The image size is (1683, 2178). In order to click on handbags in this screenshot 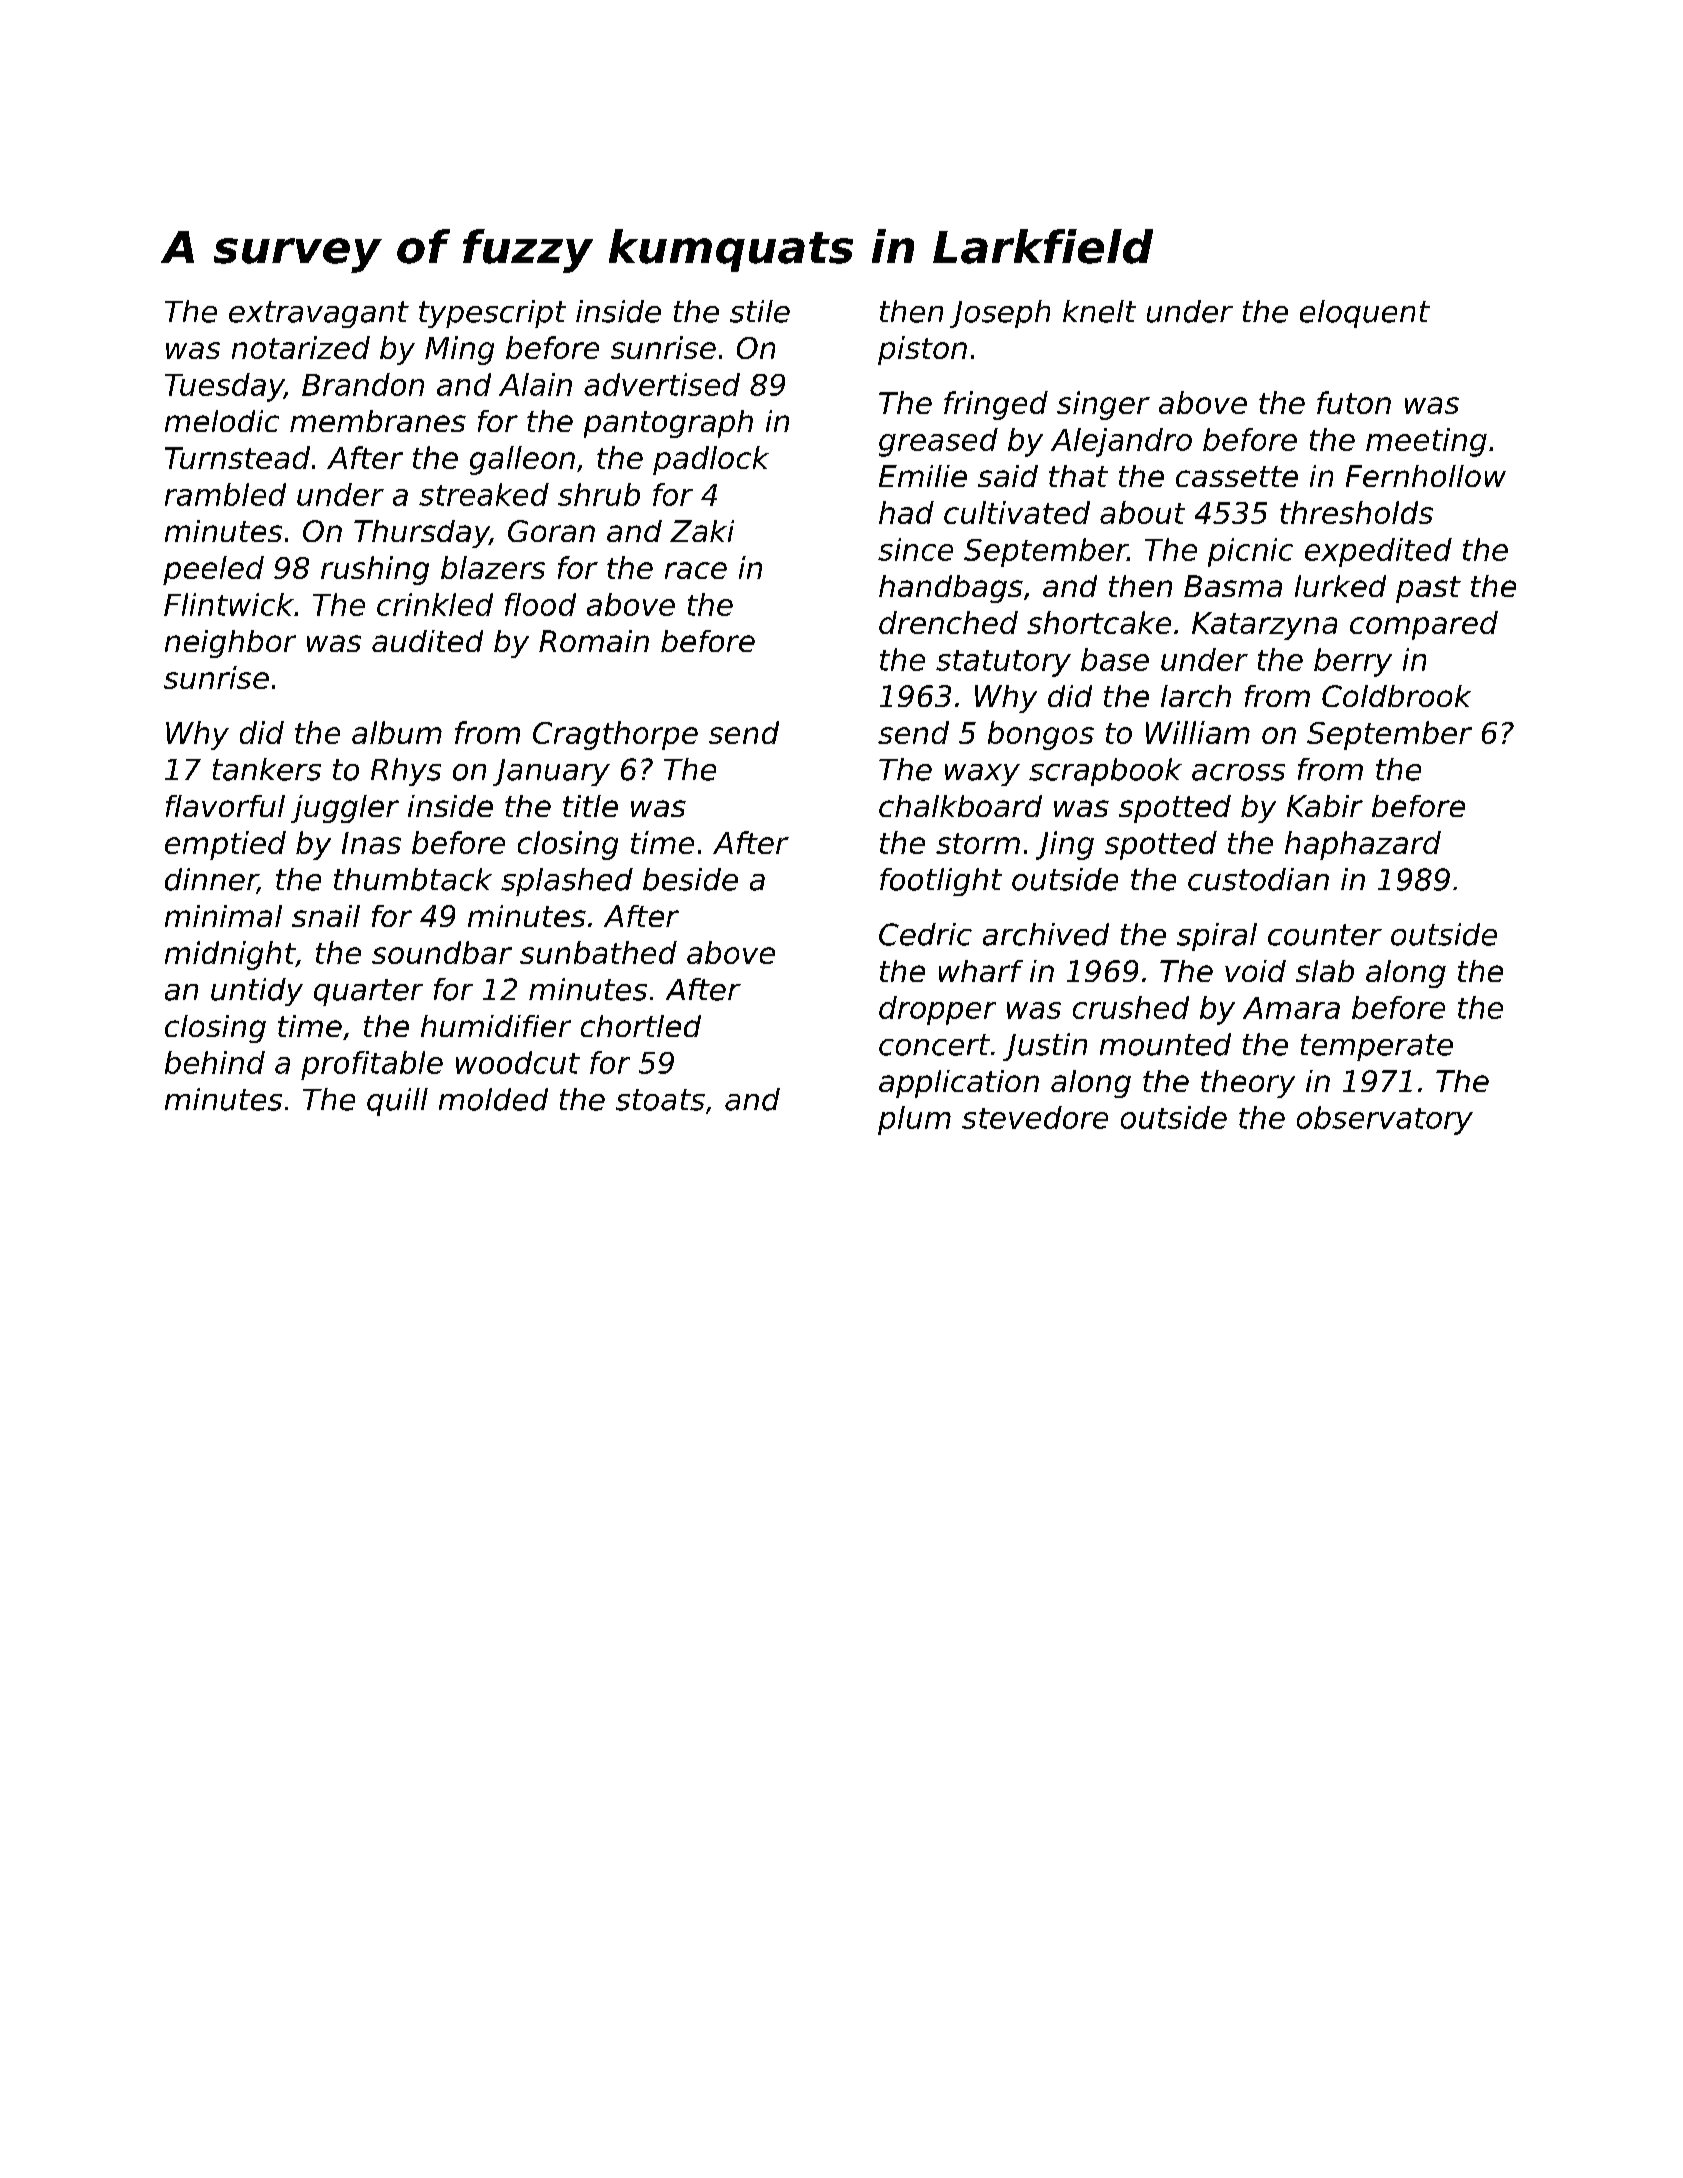, I will do `click(951, 589)`.
